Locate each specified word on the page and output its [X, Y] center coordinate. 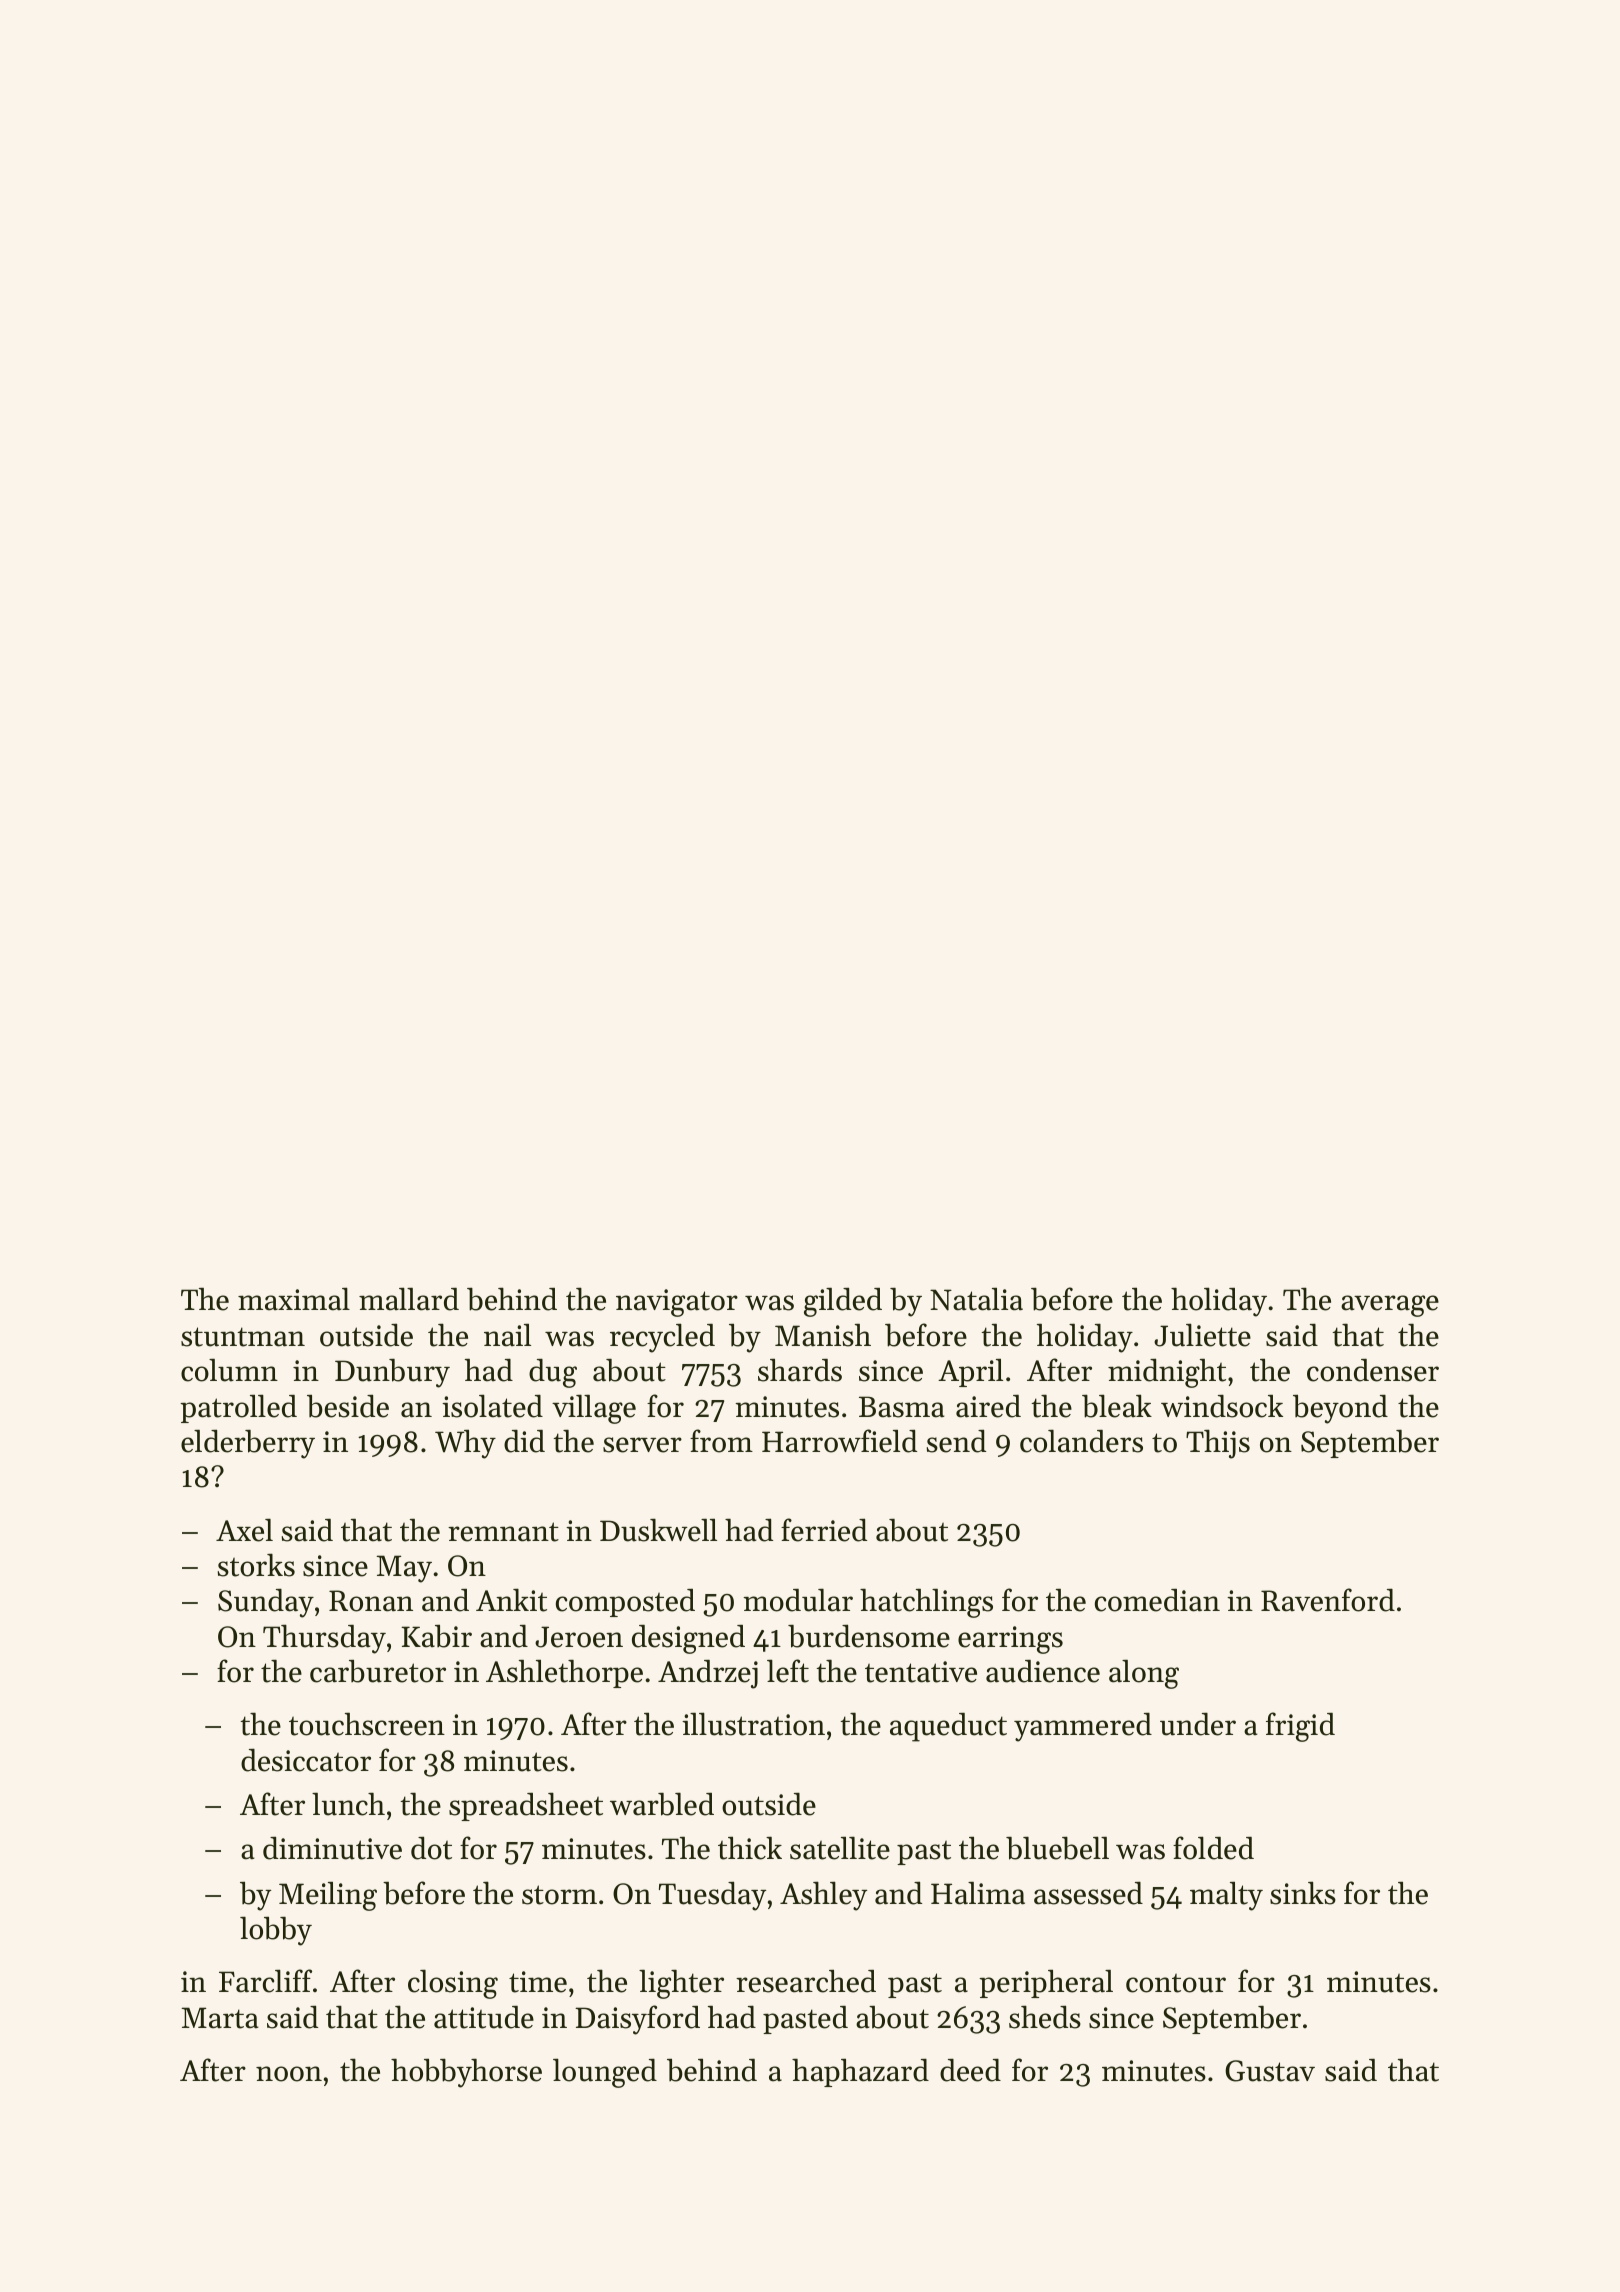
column [229, 1370]
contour [1176, 1983]
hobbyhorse [466, 2073]
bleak [1117, 1406]
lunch [348, 1804]
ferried [824, 1530]
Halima [978, 1893]
